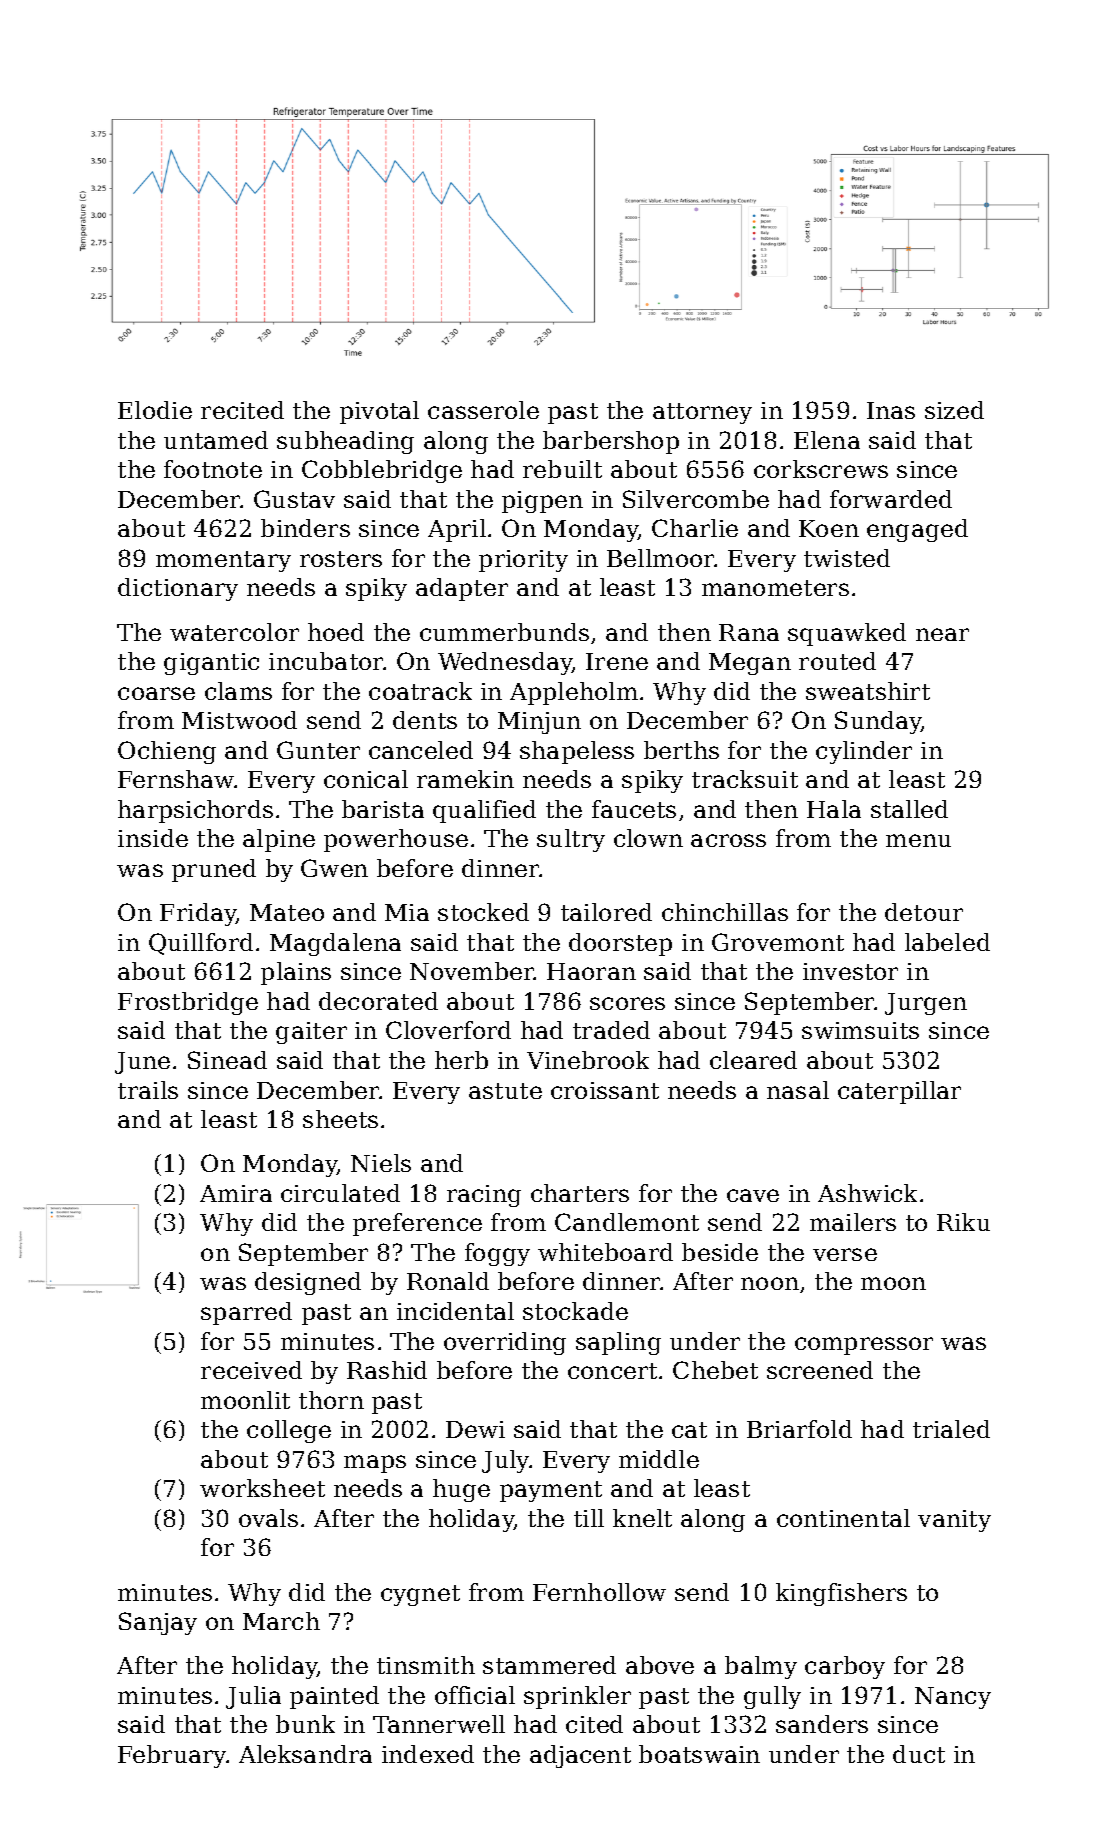  I want to click on pivotal, so click(379, 412).
